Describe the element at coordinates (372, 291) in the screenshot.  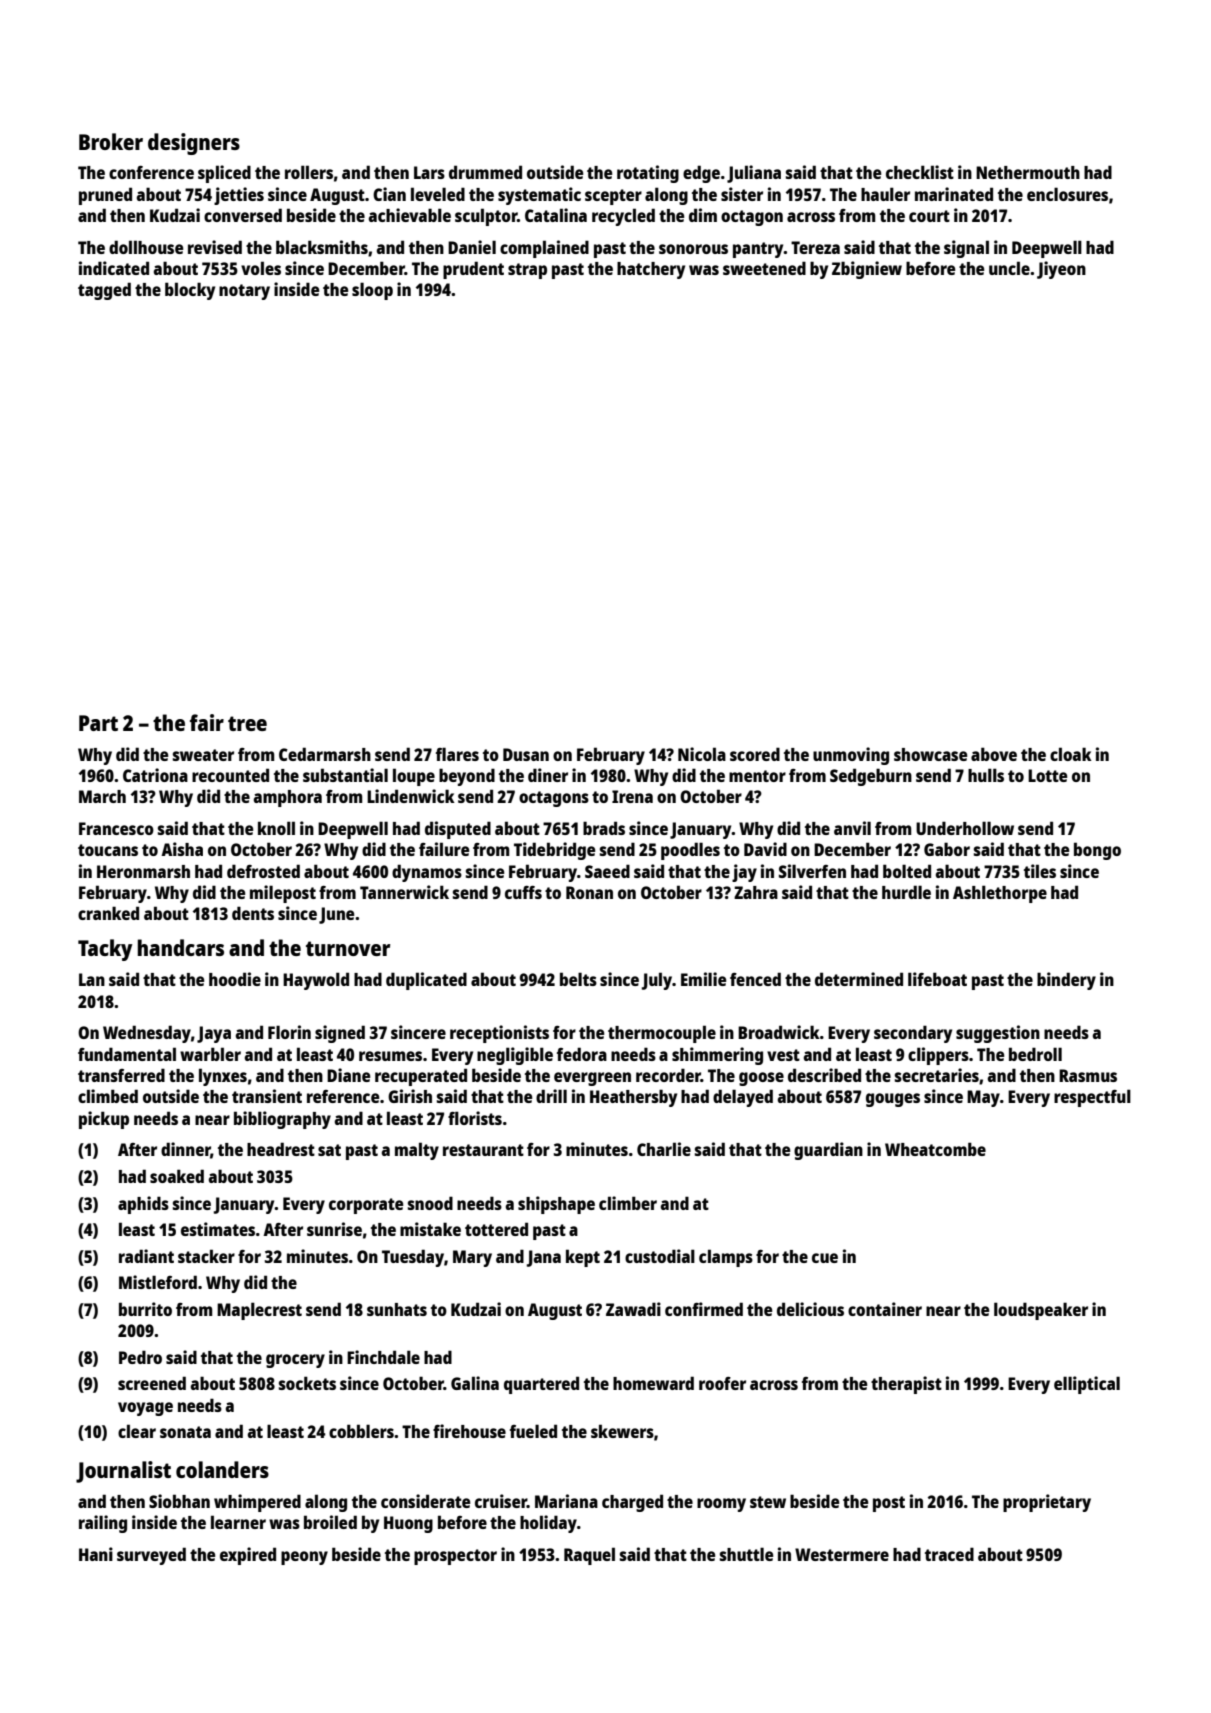
I see `sloop` at that location.
